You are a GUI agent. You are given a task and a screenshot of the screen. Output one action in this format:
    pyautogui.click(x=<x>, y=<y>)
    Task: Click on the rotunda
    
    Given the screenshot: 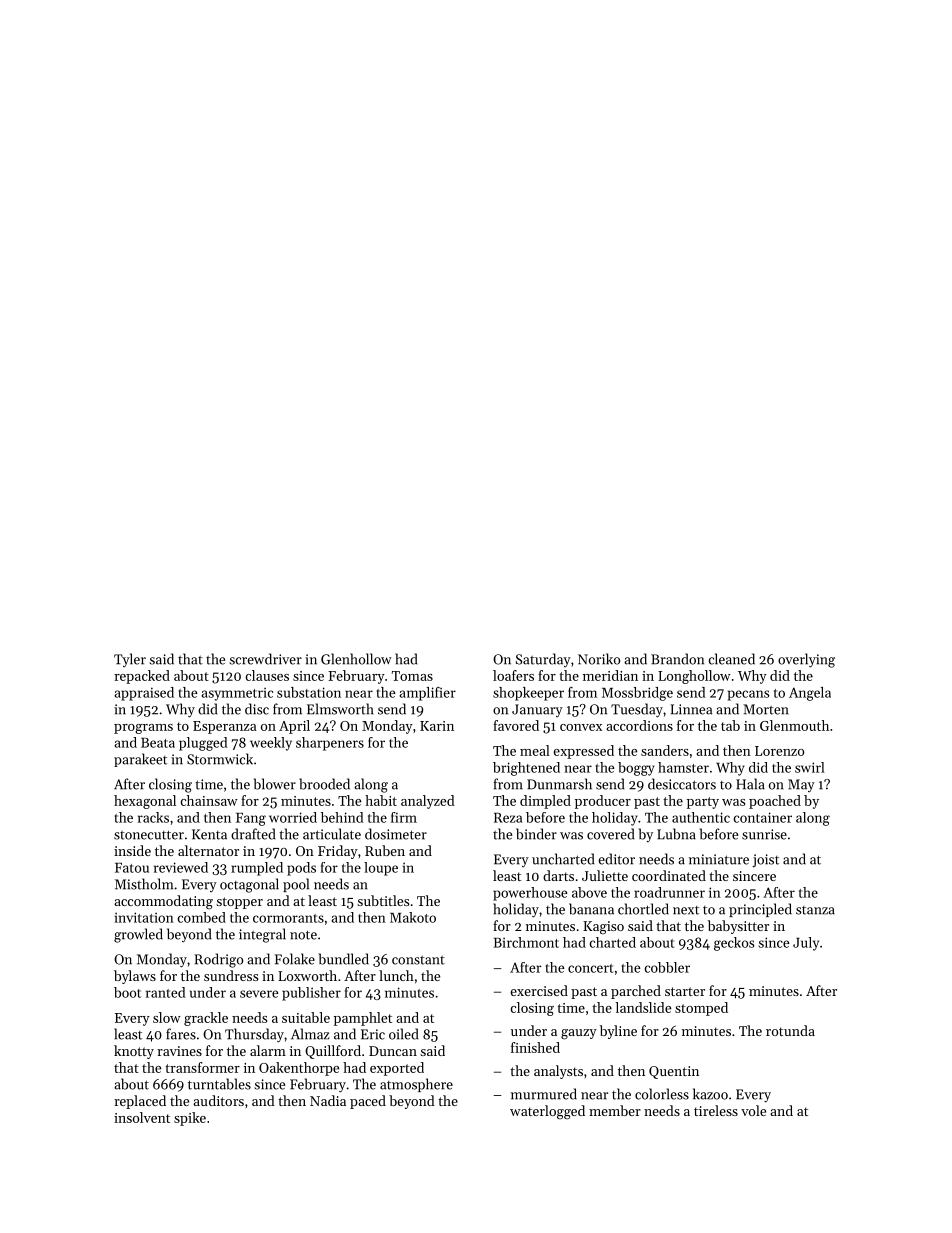 What is the action you would take?
    pyautogui.click(x=790, y=1030)
